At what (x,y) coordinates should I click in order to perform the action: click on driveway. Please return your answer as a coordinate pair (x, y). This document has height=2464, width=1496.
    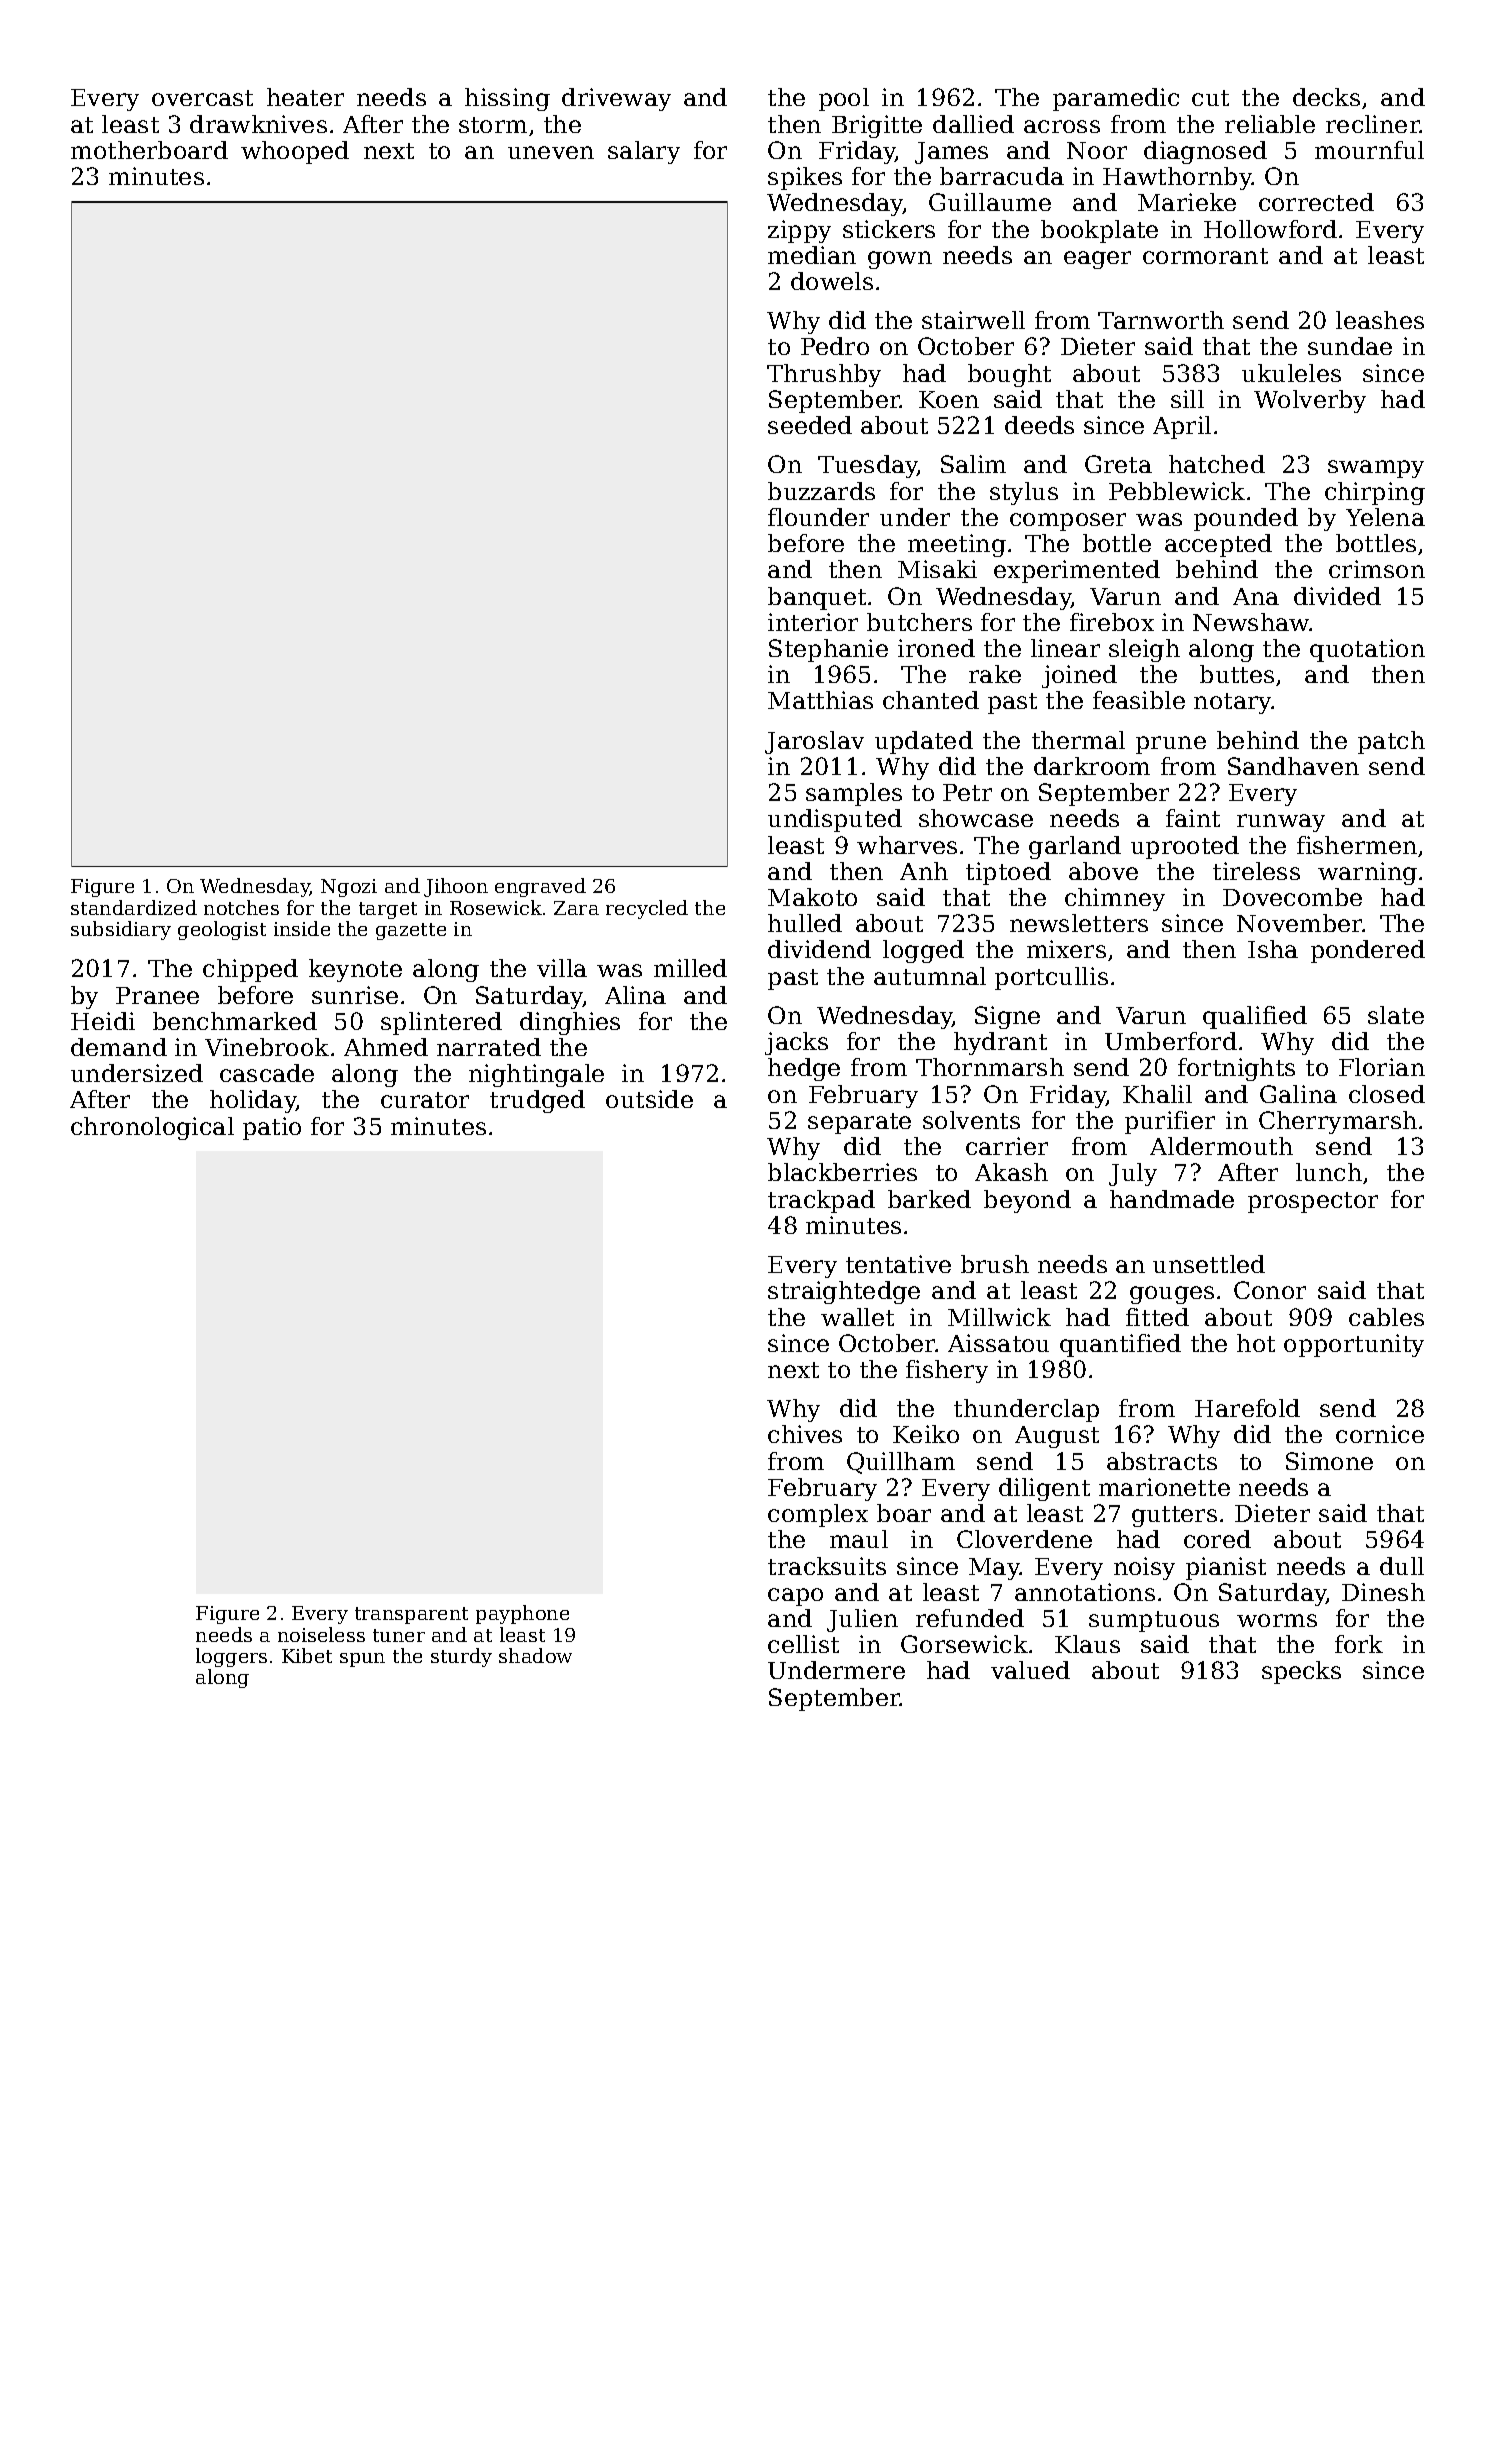
    Looking at the image, I should click on (616, 99).
